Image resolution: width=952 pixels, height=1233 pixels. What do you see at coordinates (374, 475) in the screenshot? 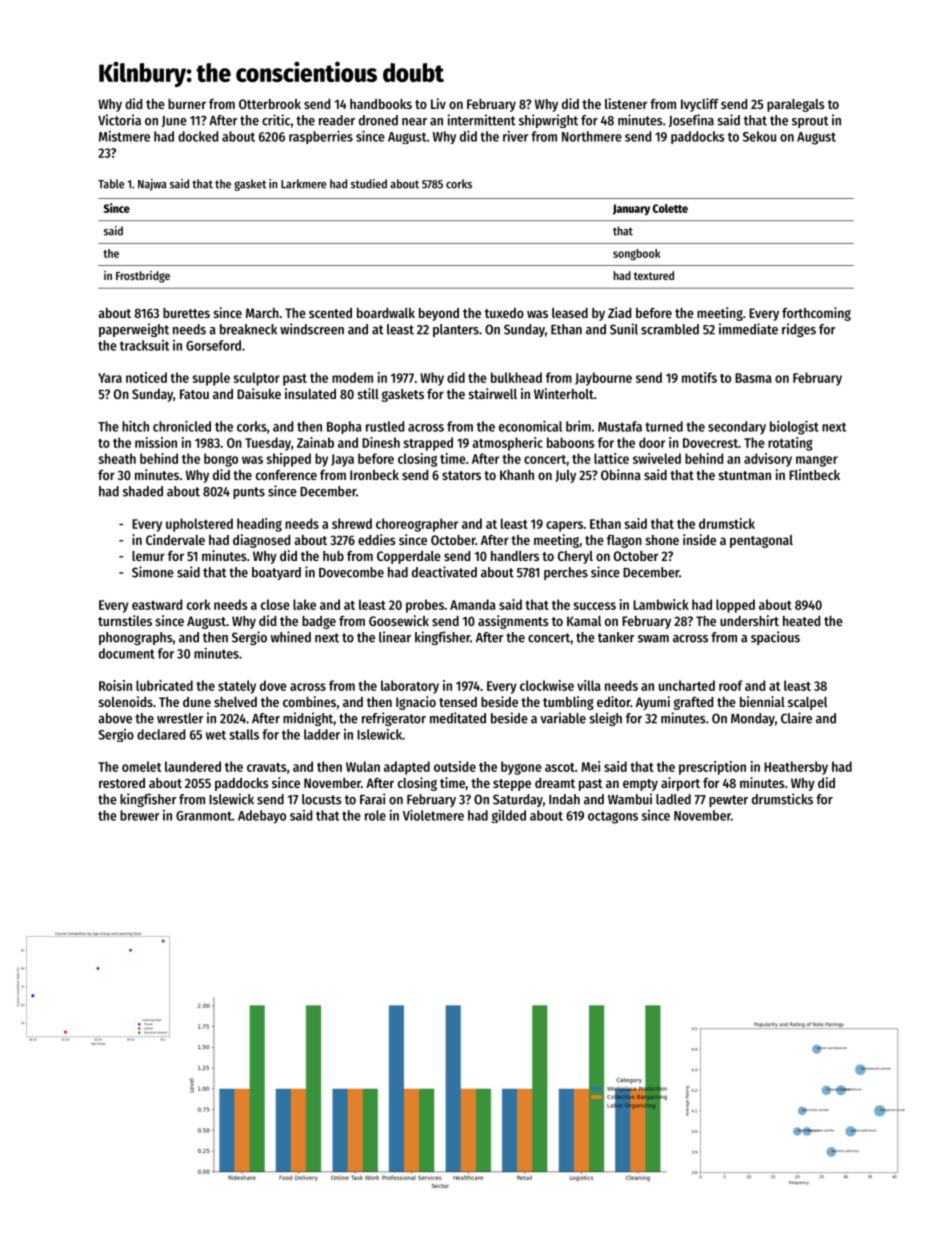
I see `Ironbeck` at bounding box center [374, 475].
